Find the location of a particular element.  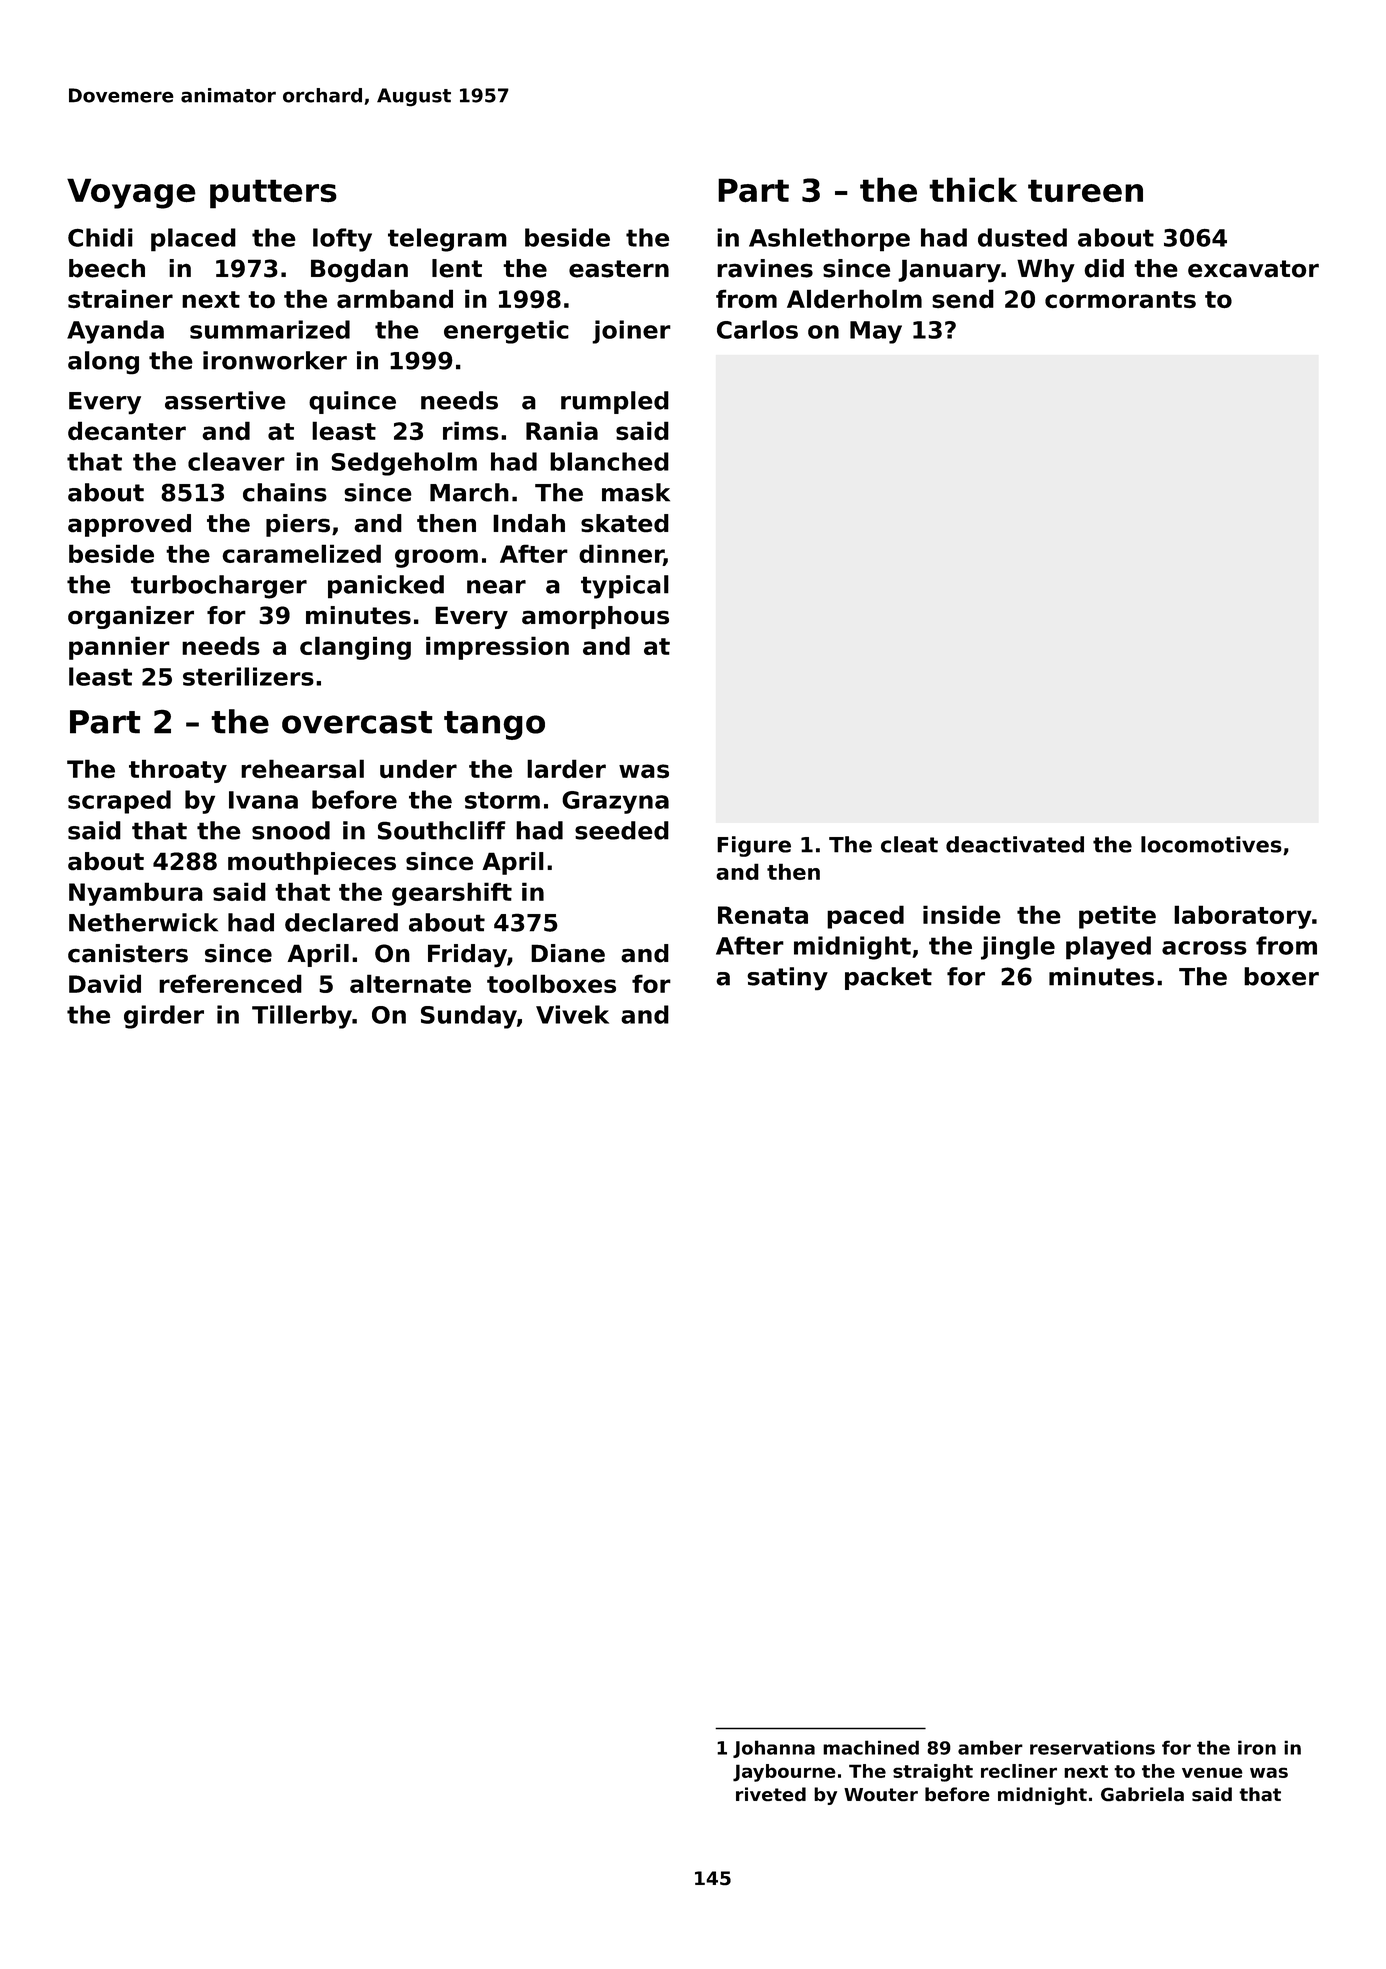

placed is located at coordinates (193, 240).
